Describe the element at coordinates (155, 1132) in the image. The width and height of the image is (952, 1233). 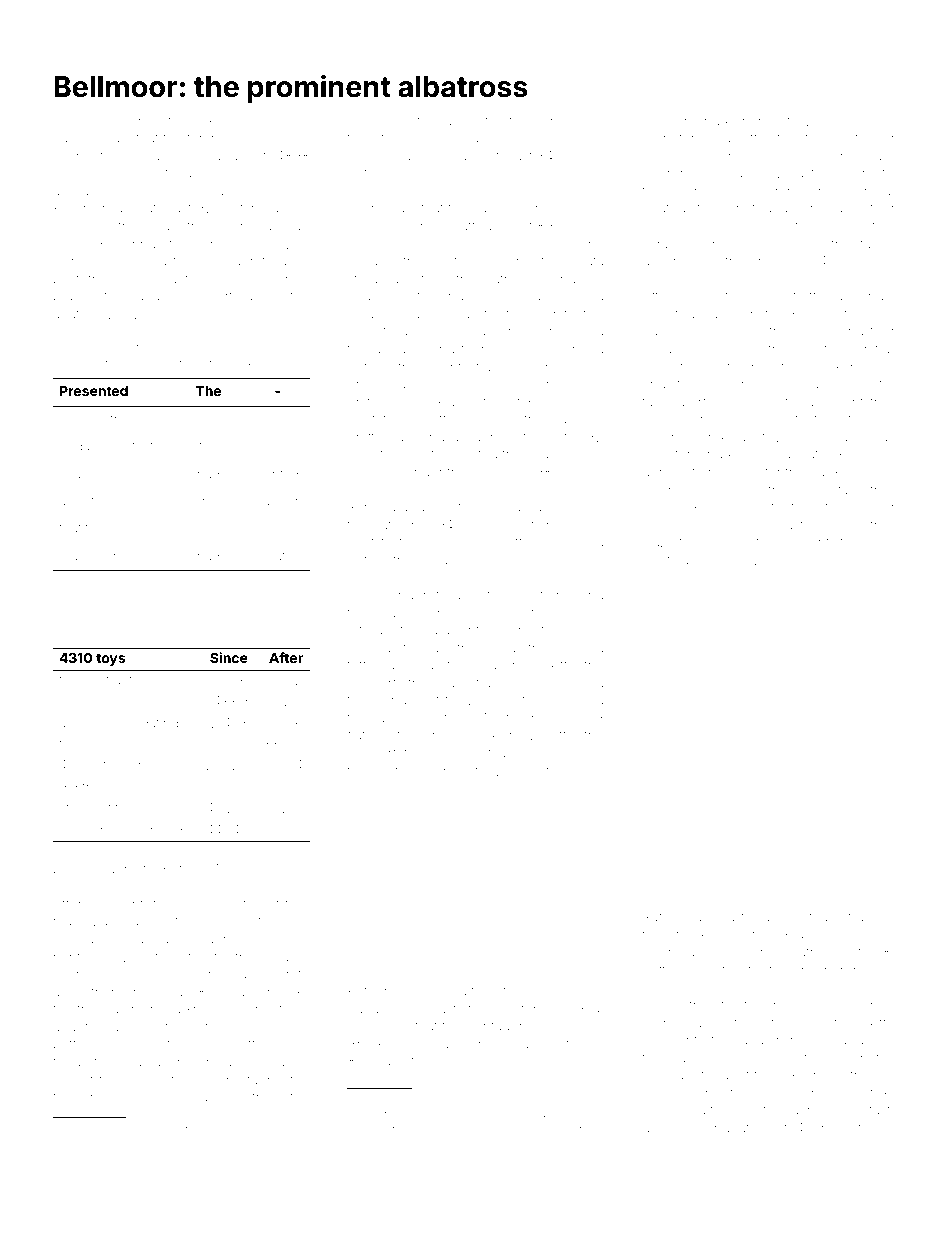
I see `hedgerow` at that location.
